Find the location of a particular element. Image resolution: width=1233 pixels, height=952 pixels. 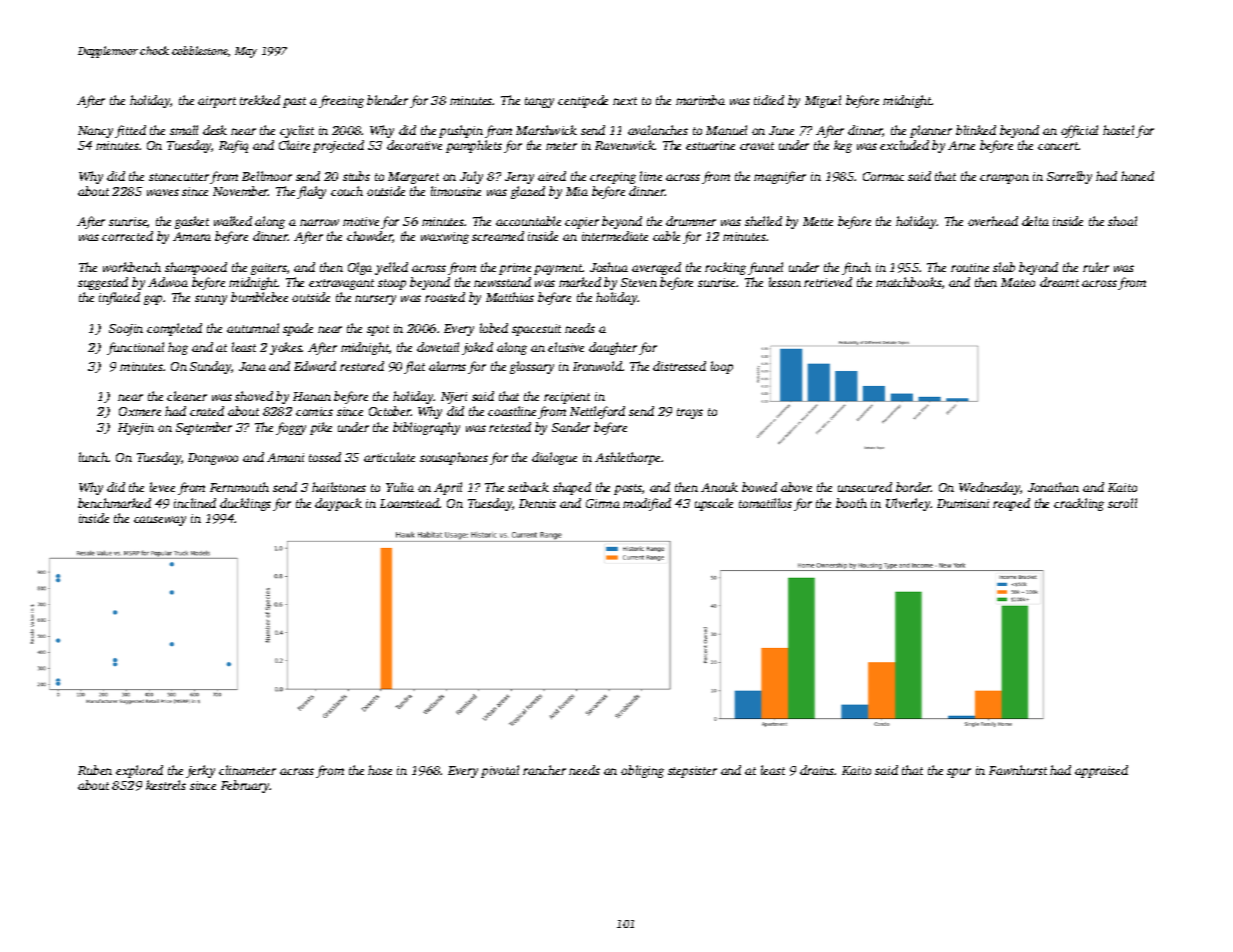

hog is located at coordinates (178, 348).
